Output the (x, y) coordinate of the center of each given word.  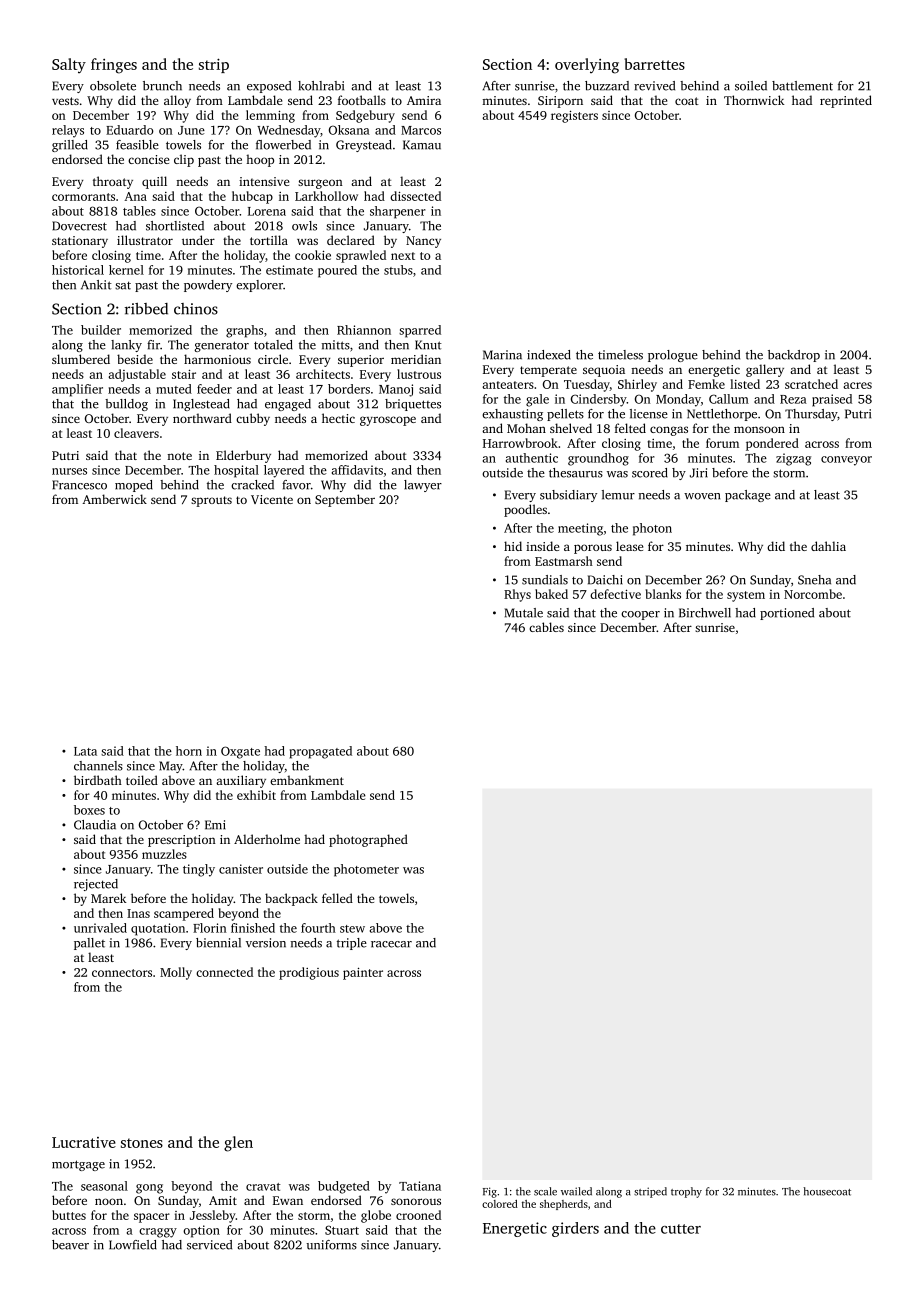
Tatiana (420, 1186)
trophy (686, 1192)
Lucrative (84, 1142)
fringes (114, 66)
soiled (751, 86)
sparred (420, 331)
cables (546, 627)
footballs (362, 100)
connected (224, 972)
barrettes (654, 64)
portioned (787, 614)
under (198, 240)
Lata (85, 751)
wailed (576, 1191)
